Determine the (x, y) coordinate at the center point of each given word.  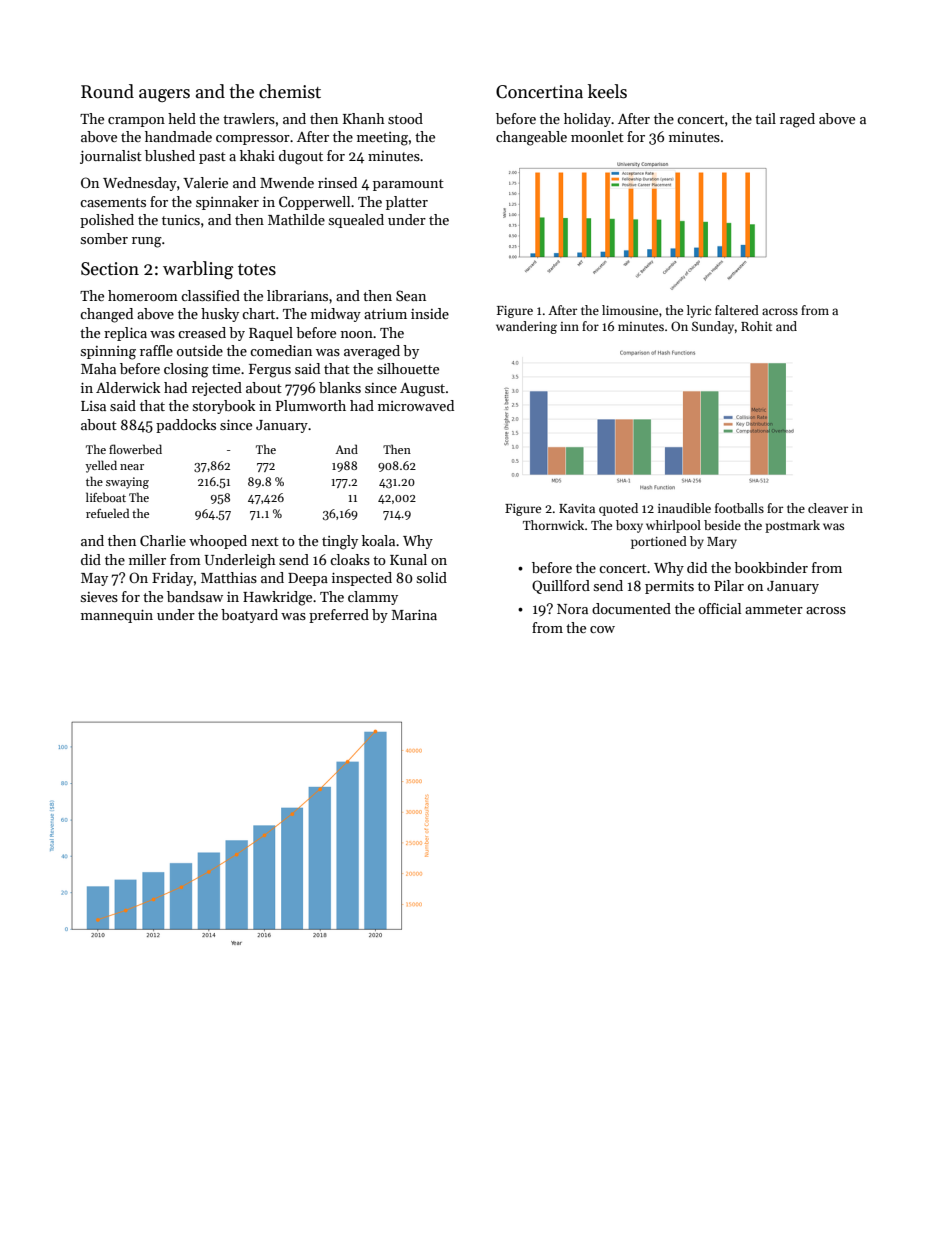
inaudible (684, 508)
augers (164, 95)
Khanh (364, 118)
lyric (699, 311)
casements (113, 202)
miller (147, 559)
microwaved (416, 405)
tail (765, 118)
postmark (792, 526)
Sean (411, 295)
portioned (659, 542)
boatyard (249, 616)
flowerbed (135, 449)
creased (202, 332)
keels (607, 91)
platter (407, 203)
